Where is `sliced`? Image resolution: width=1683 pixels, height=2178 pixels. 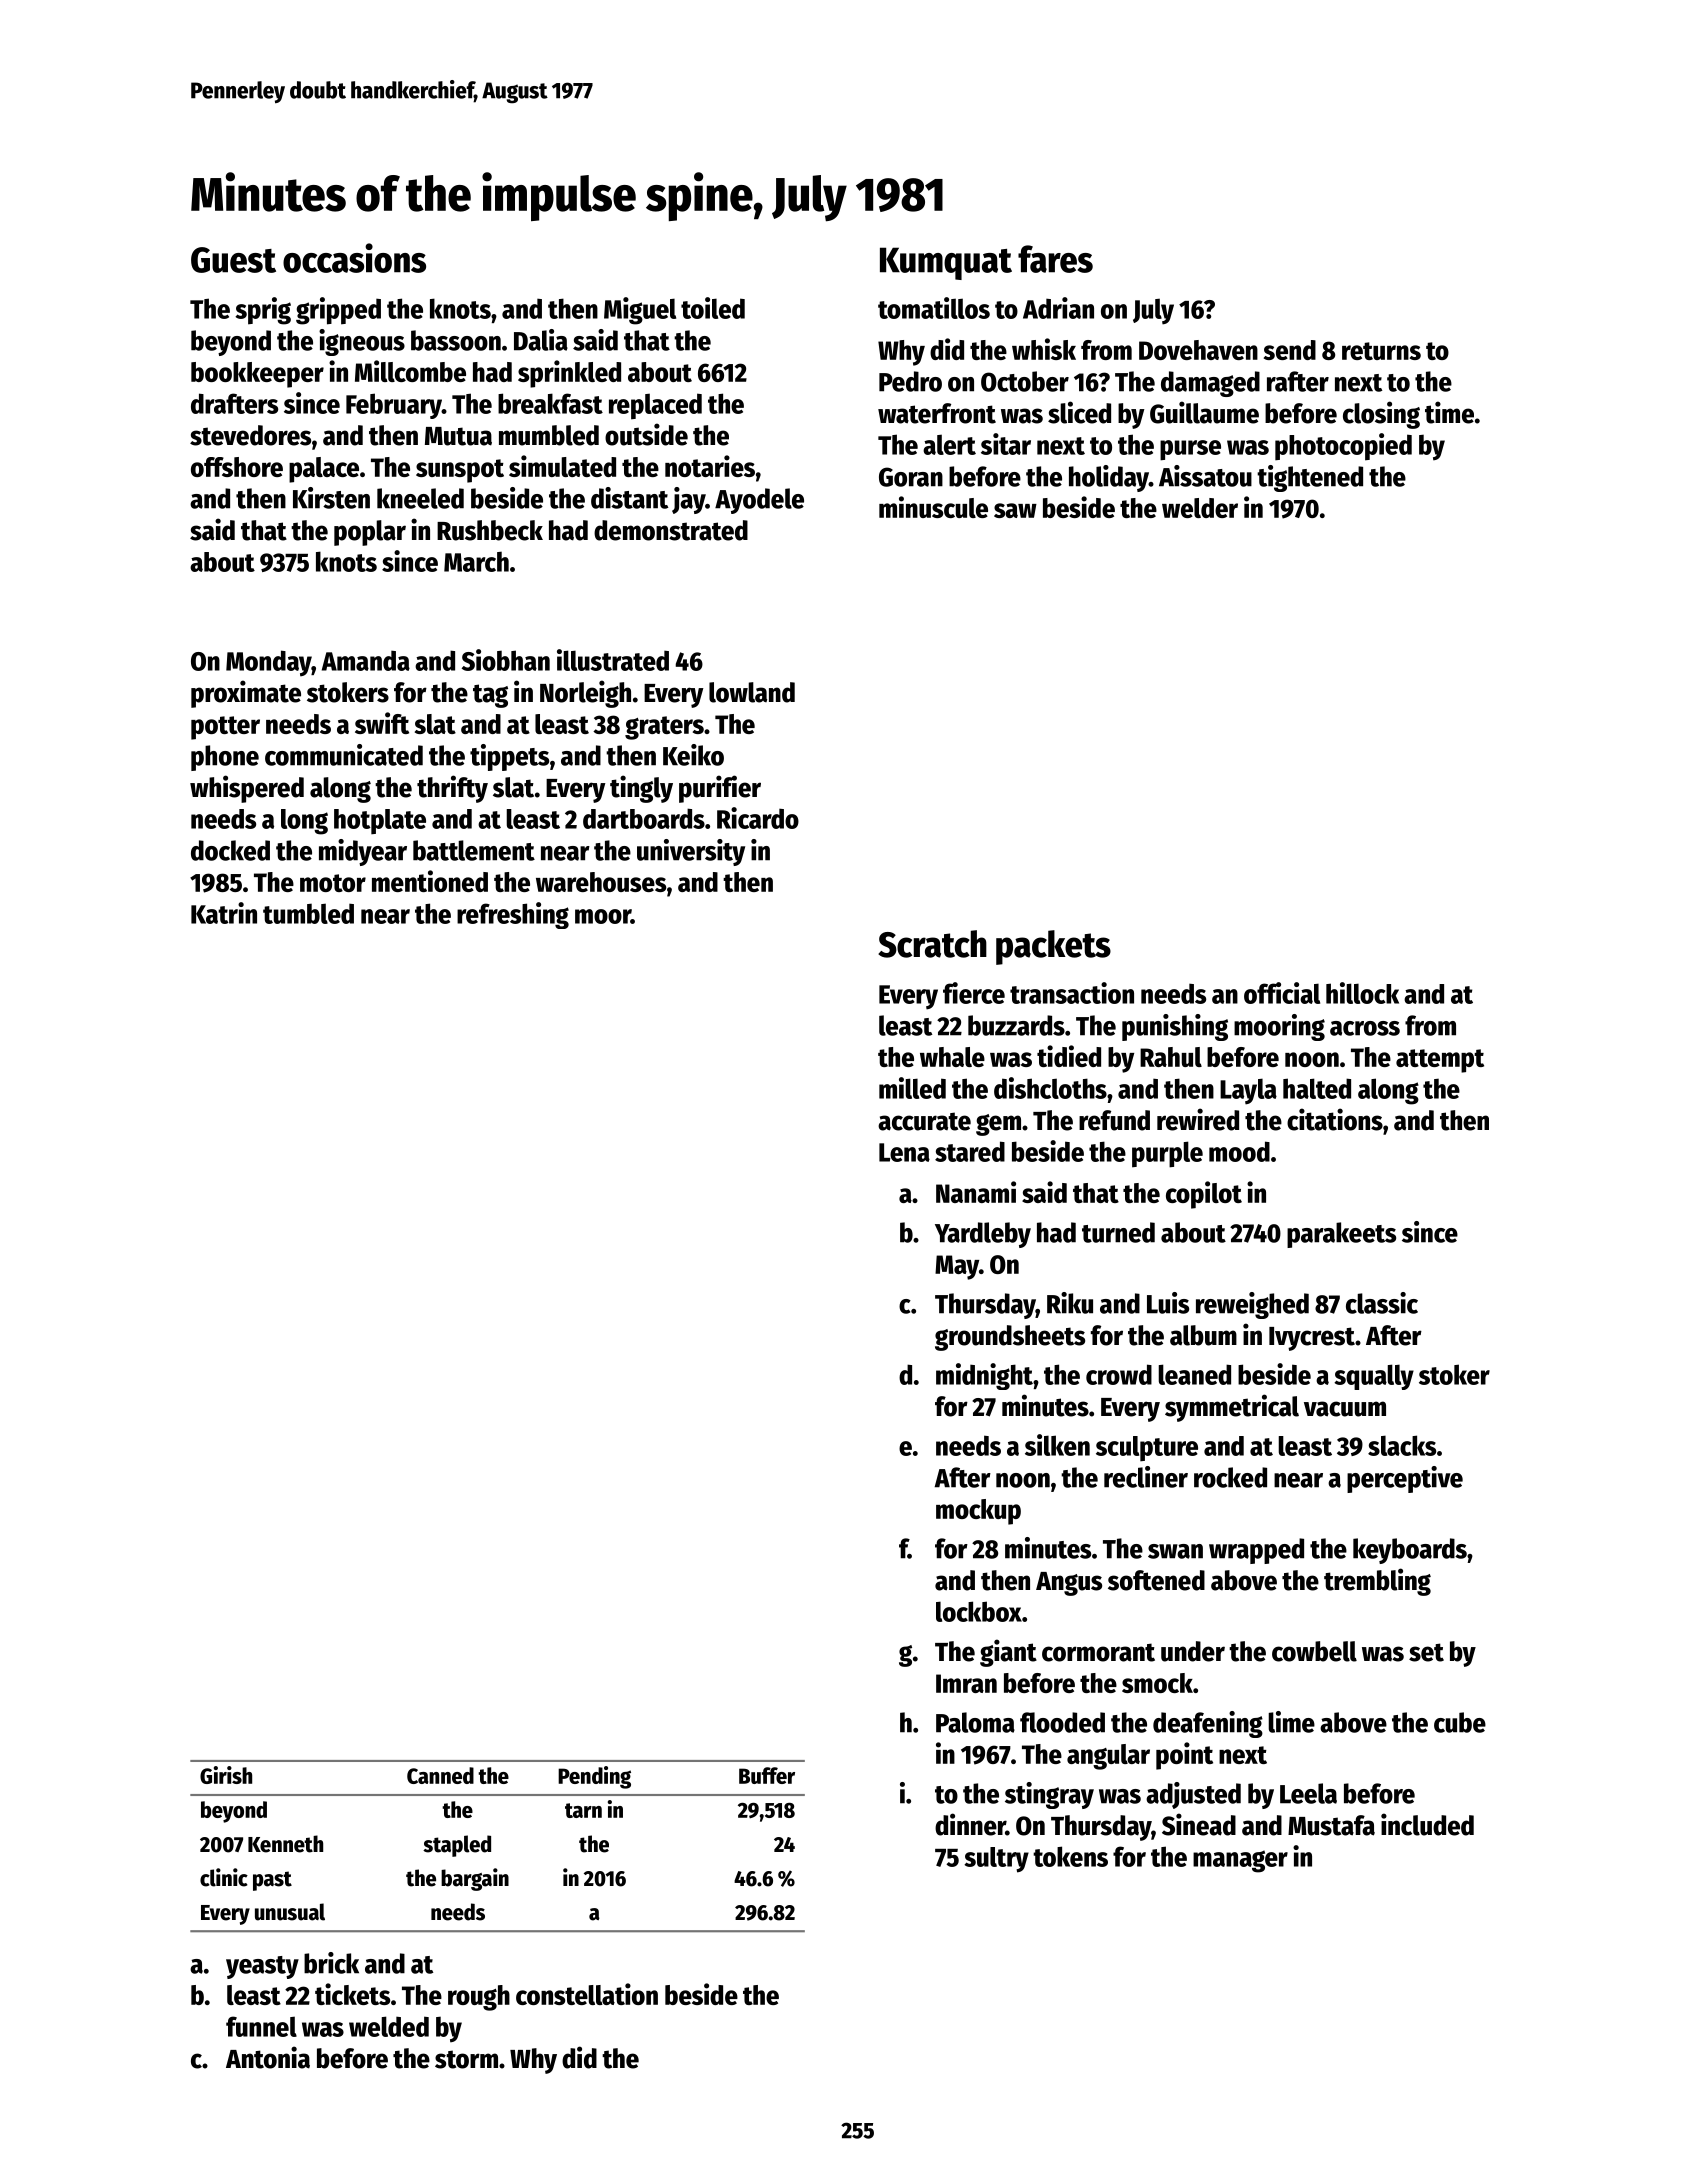 sliced is located at coordinates (1079, 412).
